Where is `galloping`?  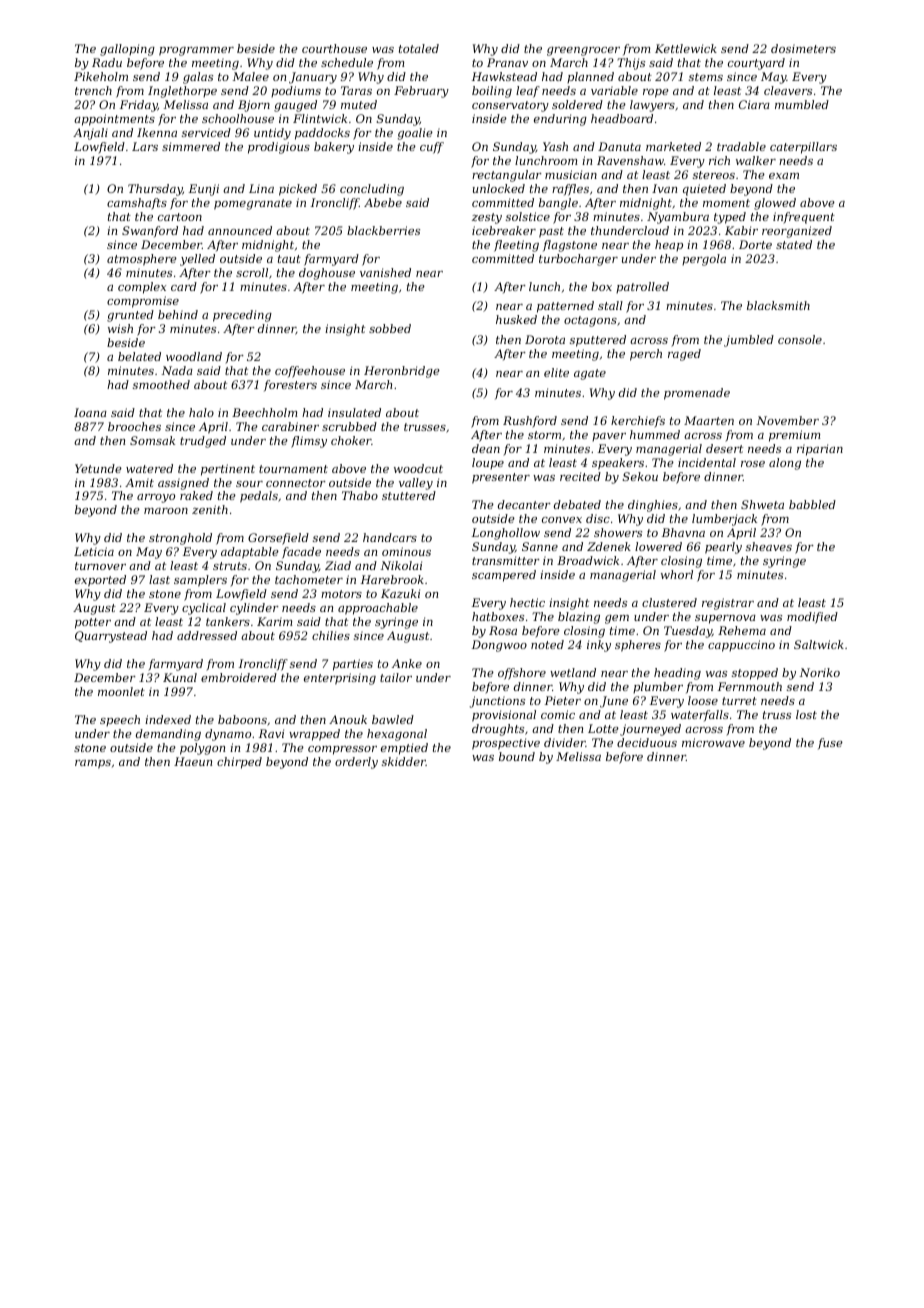
galloping is located at coordinates (127, 50).
